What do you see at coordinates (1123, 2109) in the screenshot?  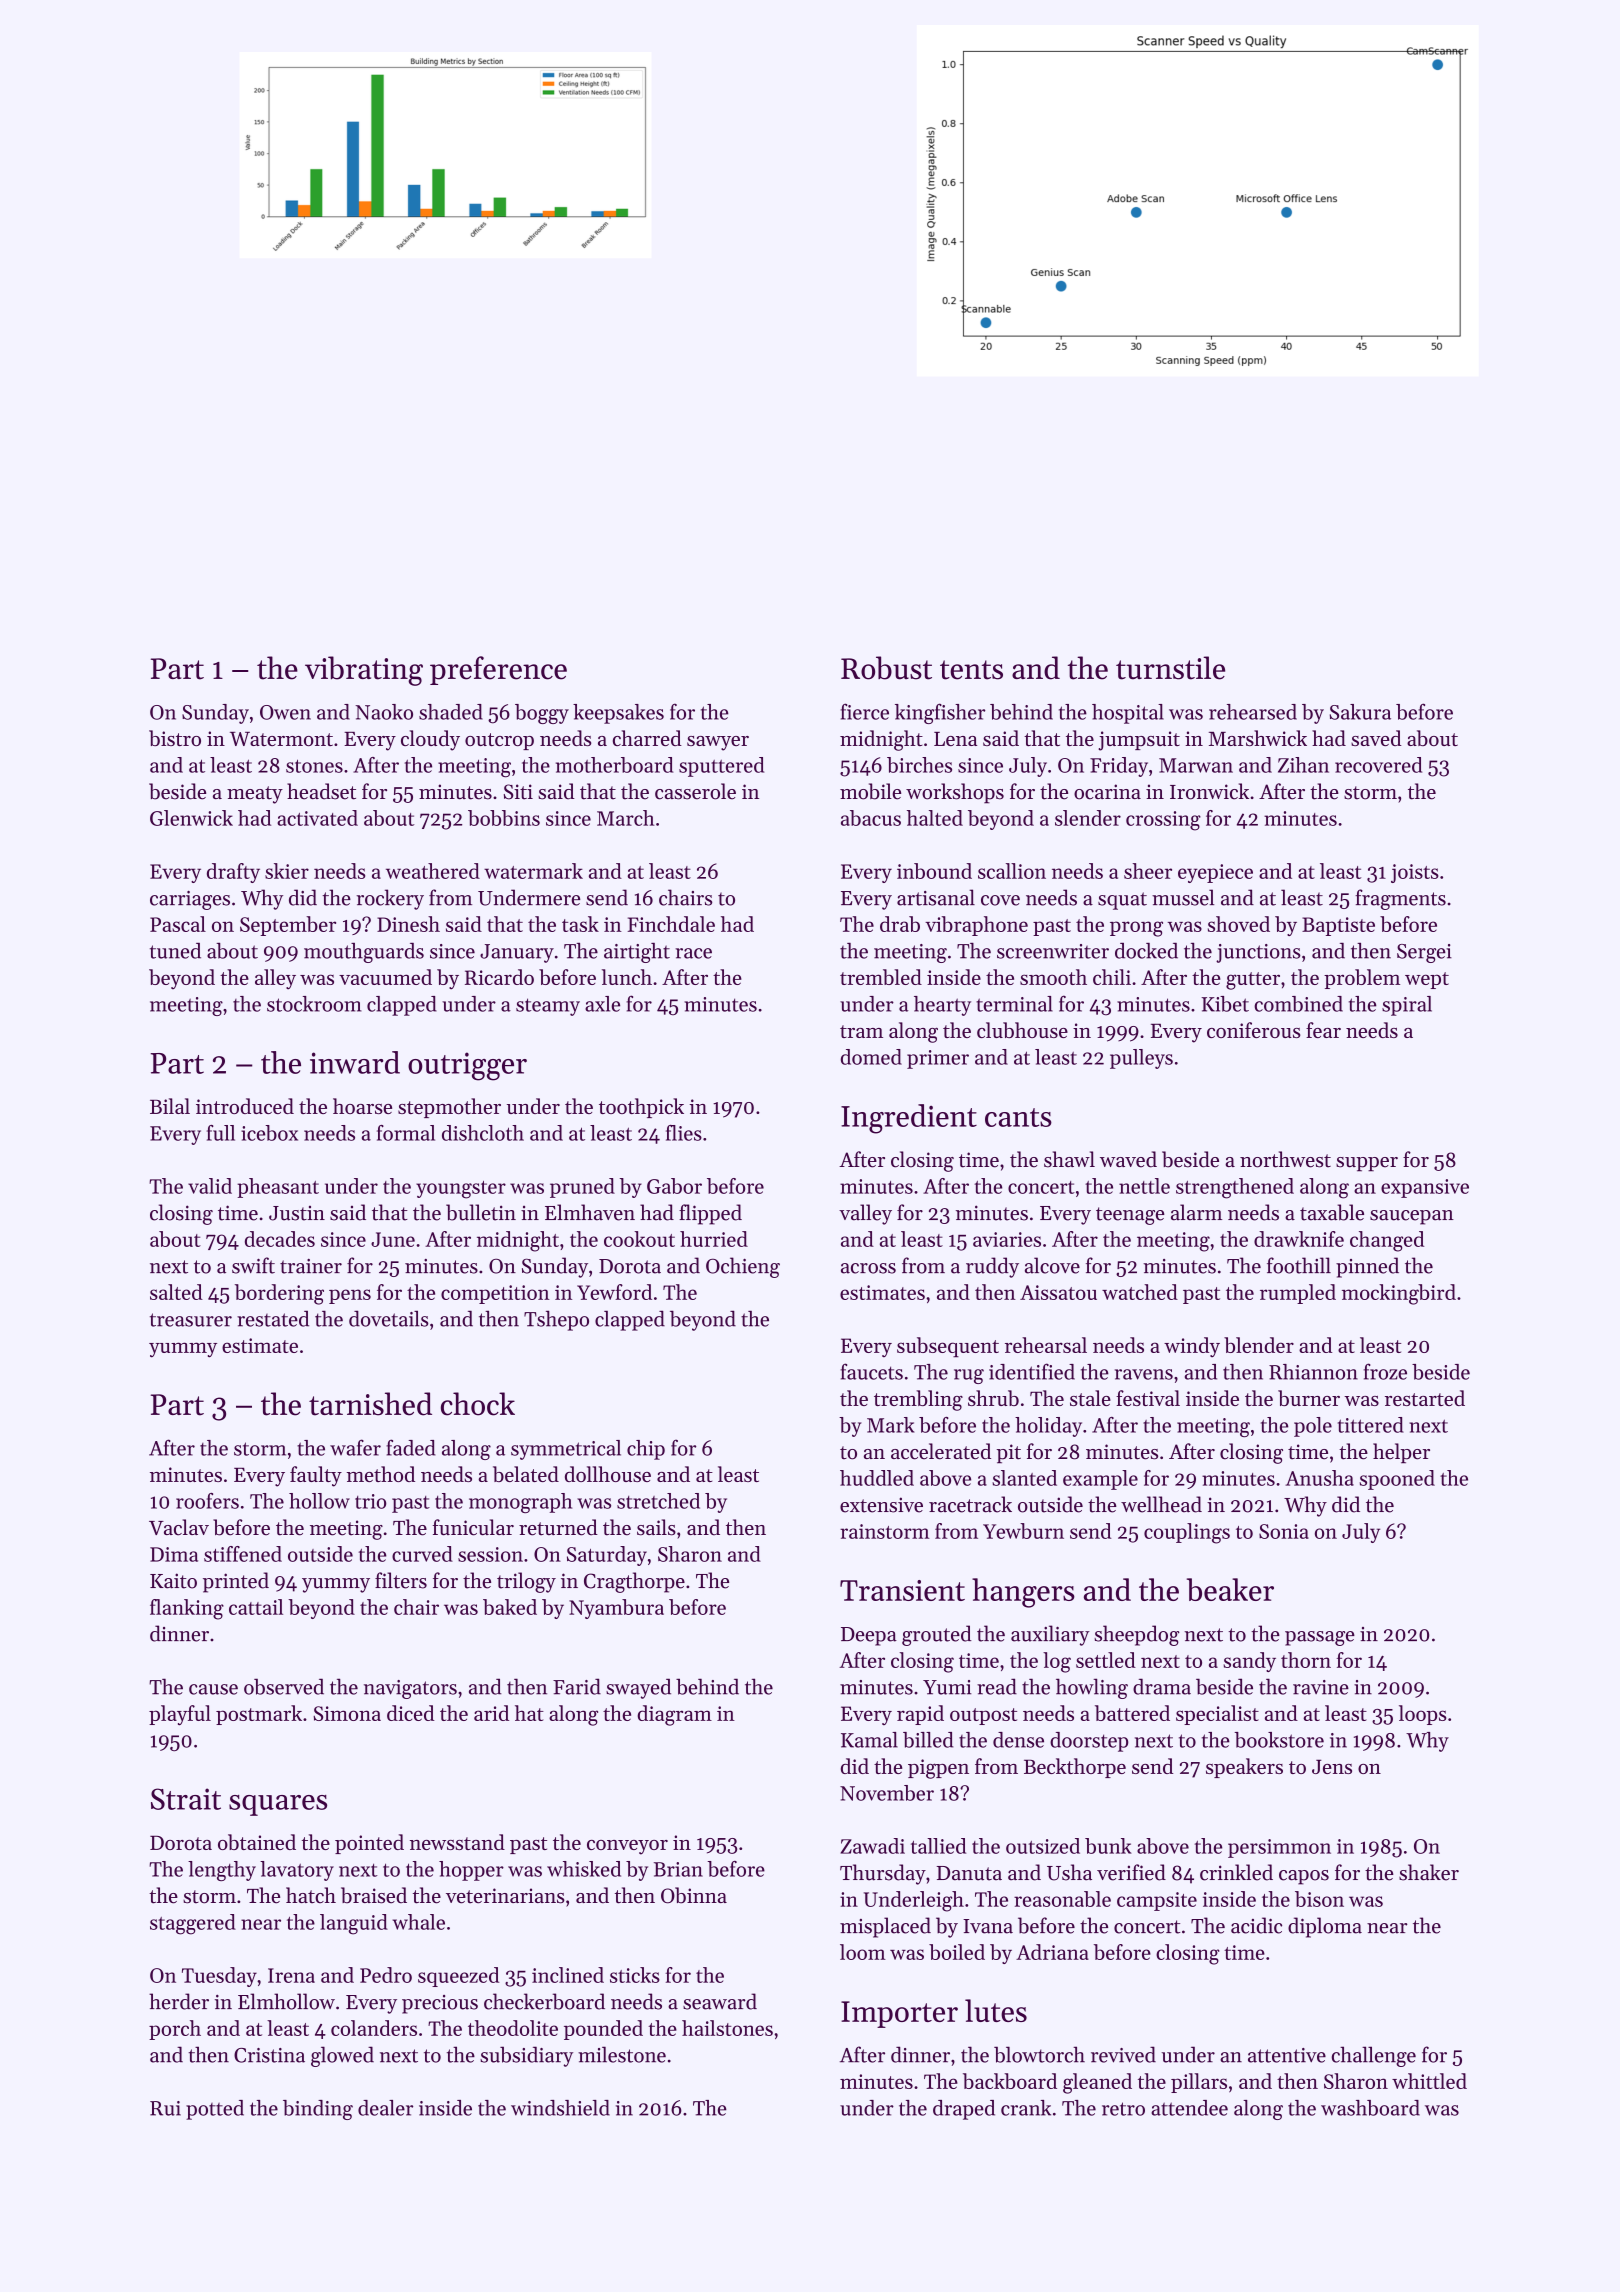 I see `retro` at bounding box center [1123, 2109].
